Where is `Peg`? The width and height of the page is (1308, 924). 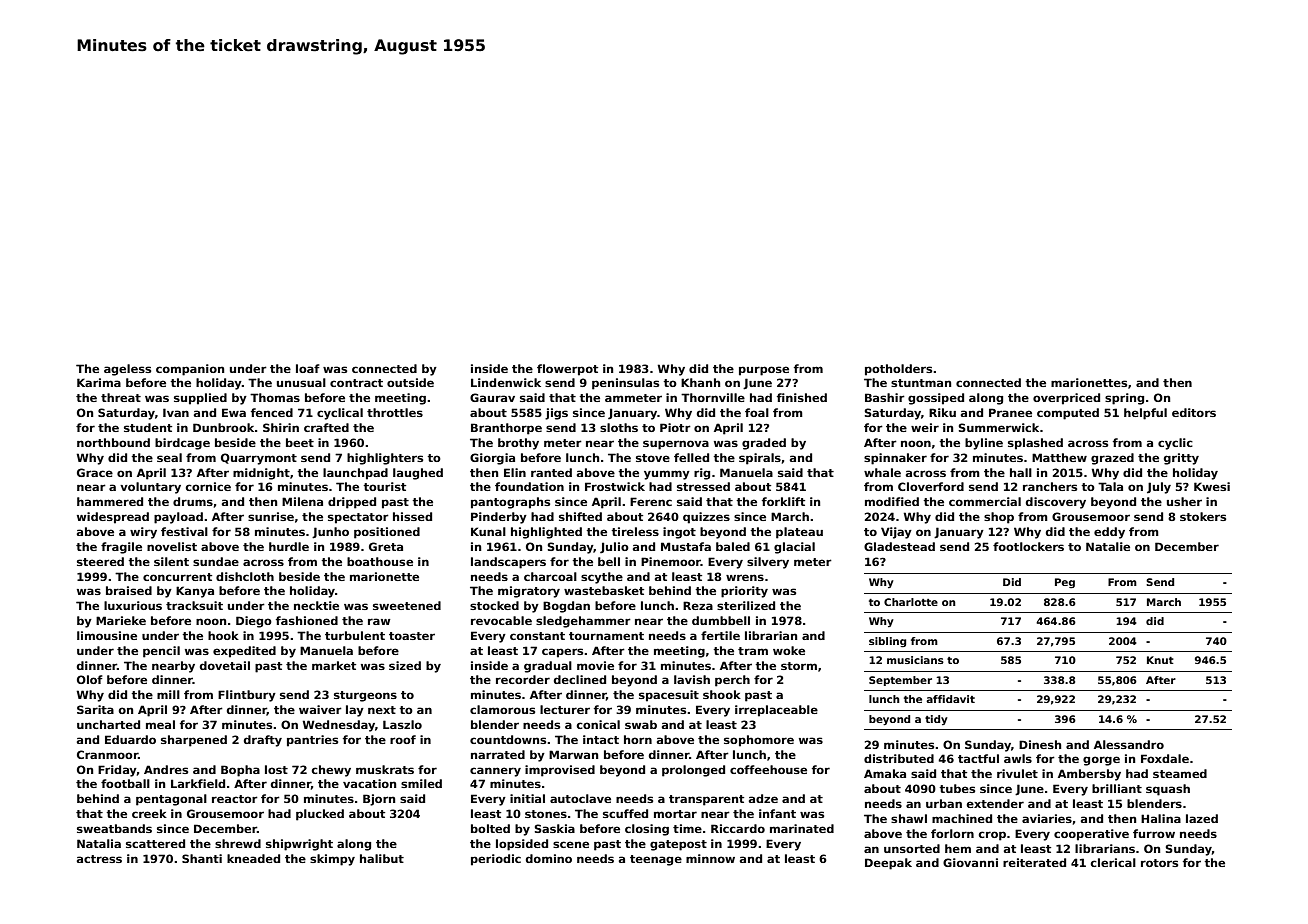
Peg is located at coordinates (1065, 583).
